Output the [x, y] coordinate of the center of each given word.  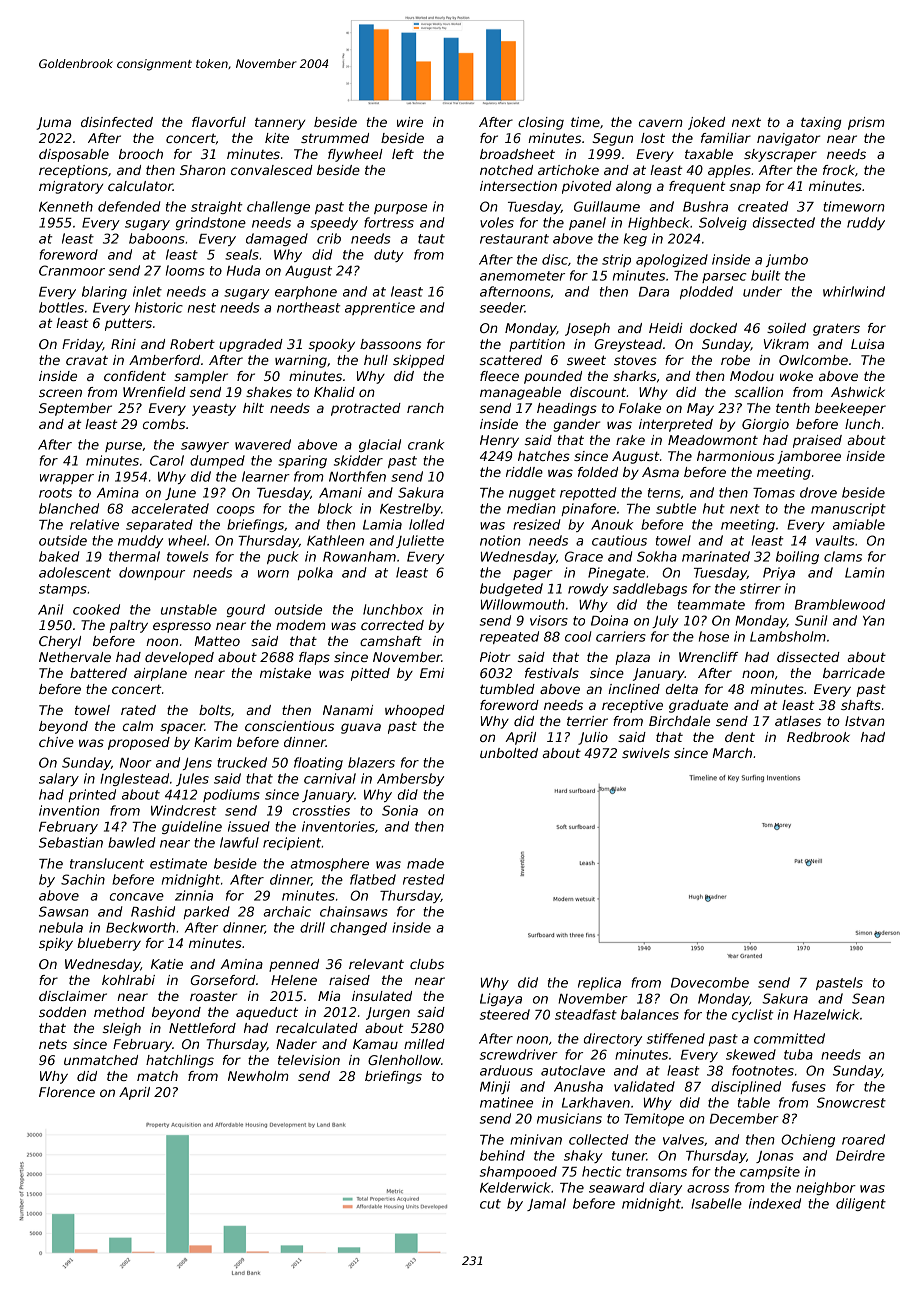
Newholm [258, 1076]
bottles [61, 307]
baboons [157, 238]
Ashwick [858, 392]
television [309, 1060]
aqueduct [267, 1013]
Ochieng [808, 1140]
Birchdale [679, 721]
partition [537, 345]
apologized [672, 260]
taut [431, 239]
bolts [215, 710]
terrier [587, 721]
